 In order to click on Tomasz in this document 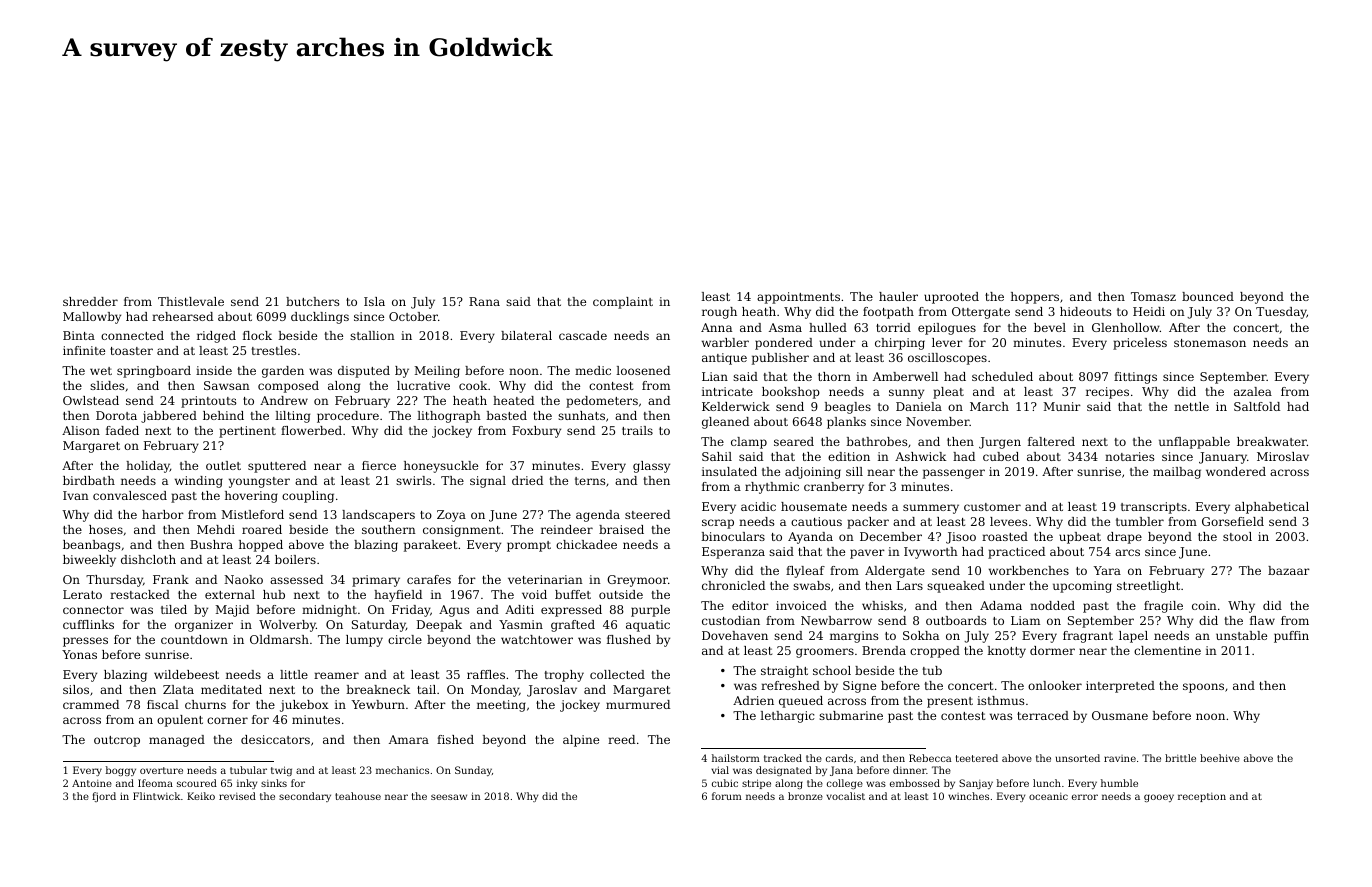, I will do `click(1153, 296)`.
